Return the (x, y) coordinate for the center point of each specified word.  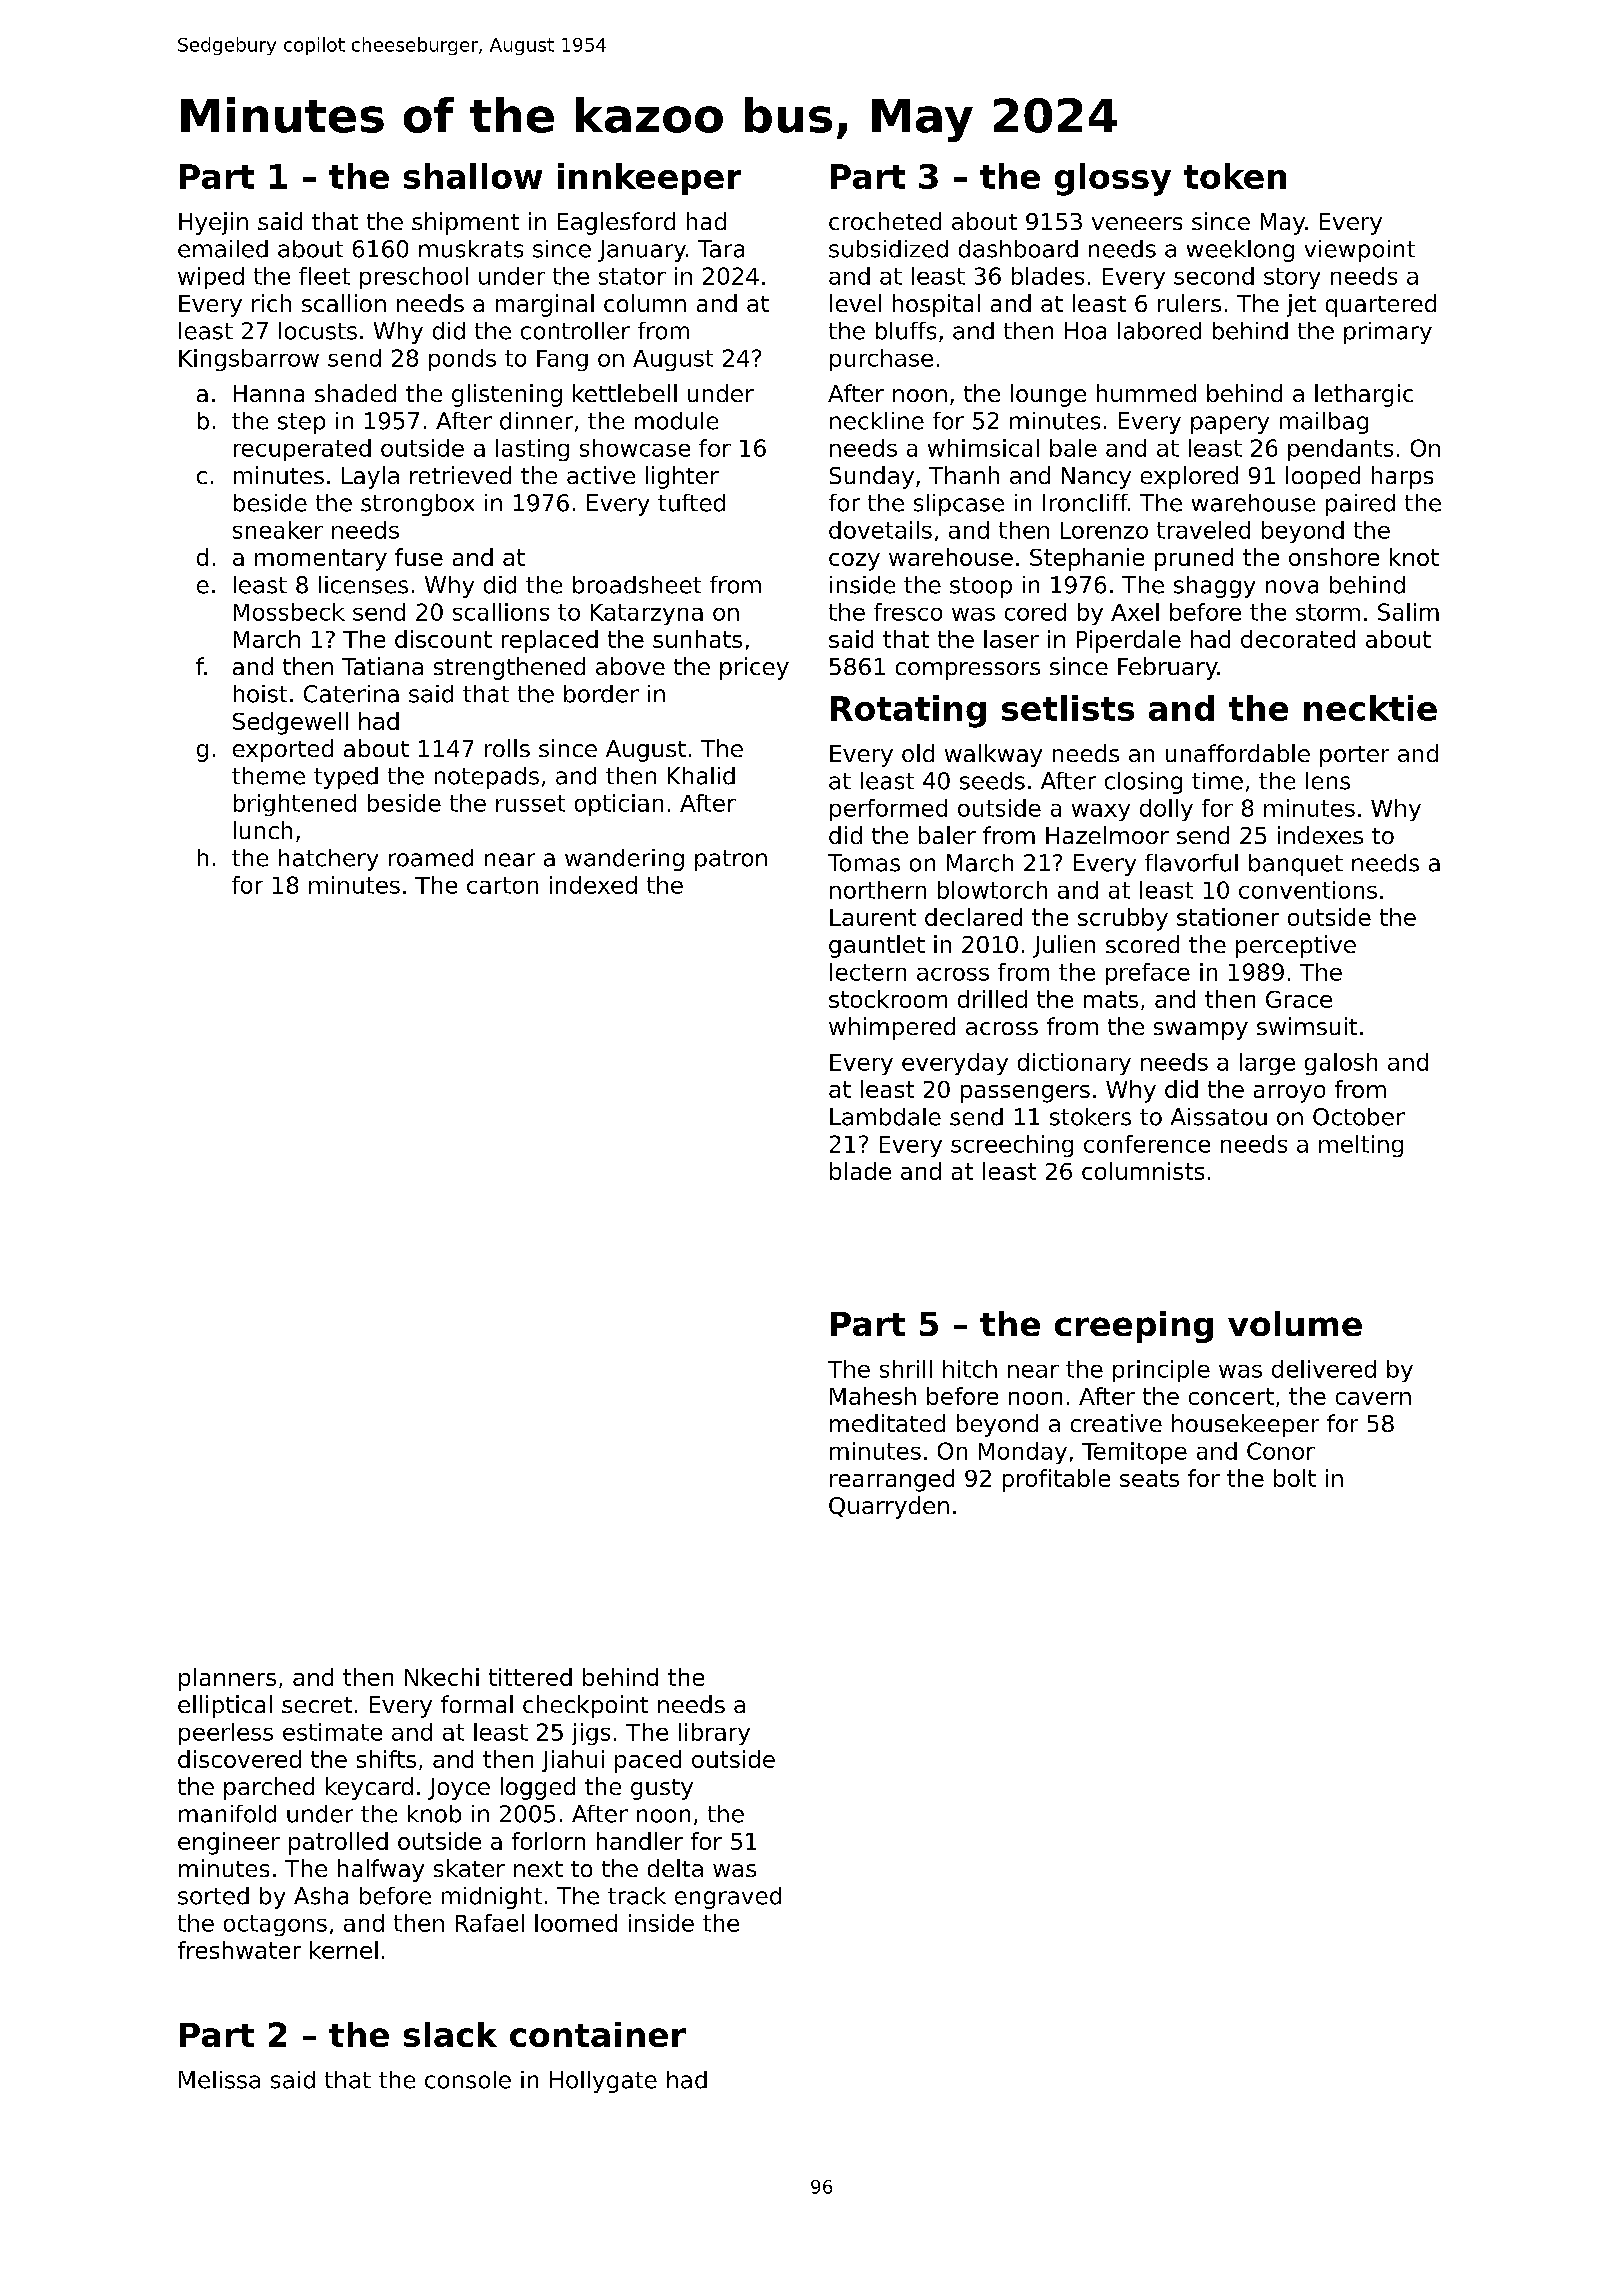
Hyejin (213, 223)
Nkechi (442, 1677)
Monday (1023, 1453)
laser (1011, 639)
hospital (936, 305)
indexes (1320, 835)
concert (1231, 1396)
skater (469, 1868)
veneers (1137, 223)
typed (346, 778)
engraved (728, 1898)
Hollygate (603, 2082)
